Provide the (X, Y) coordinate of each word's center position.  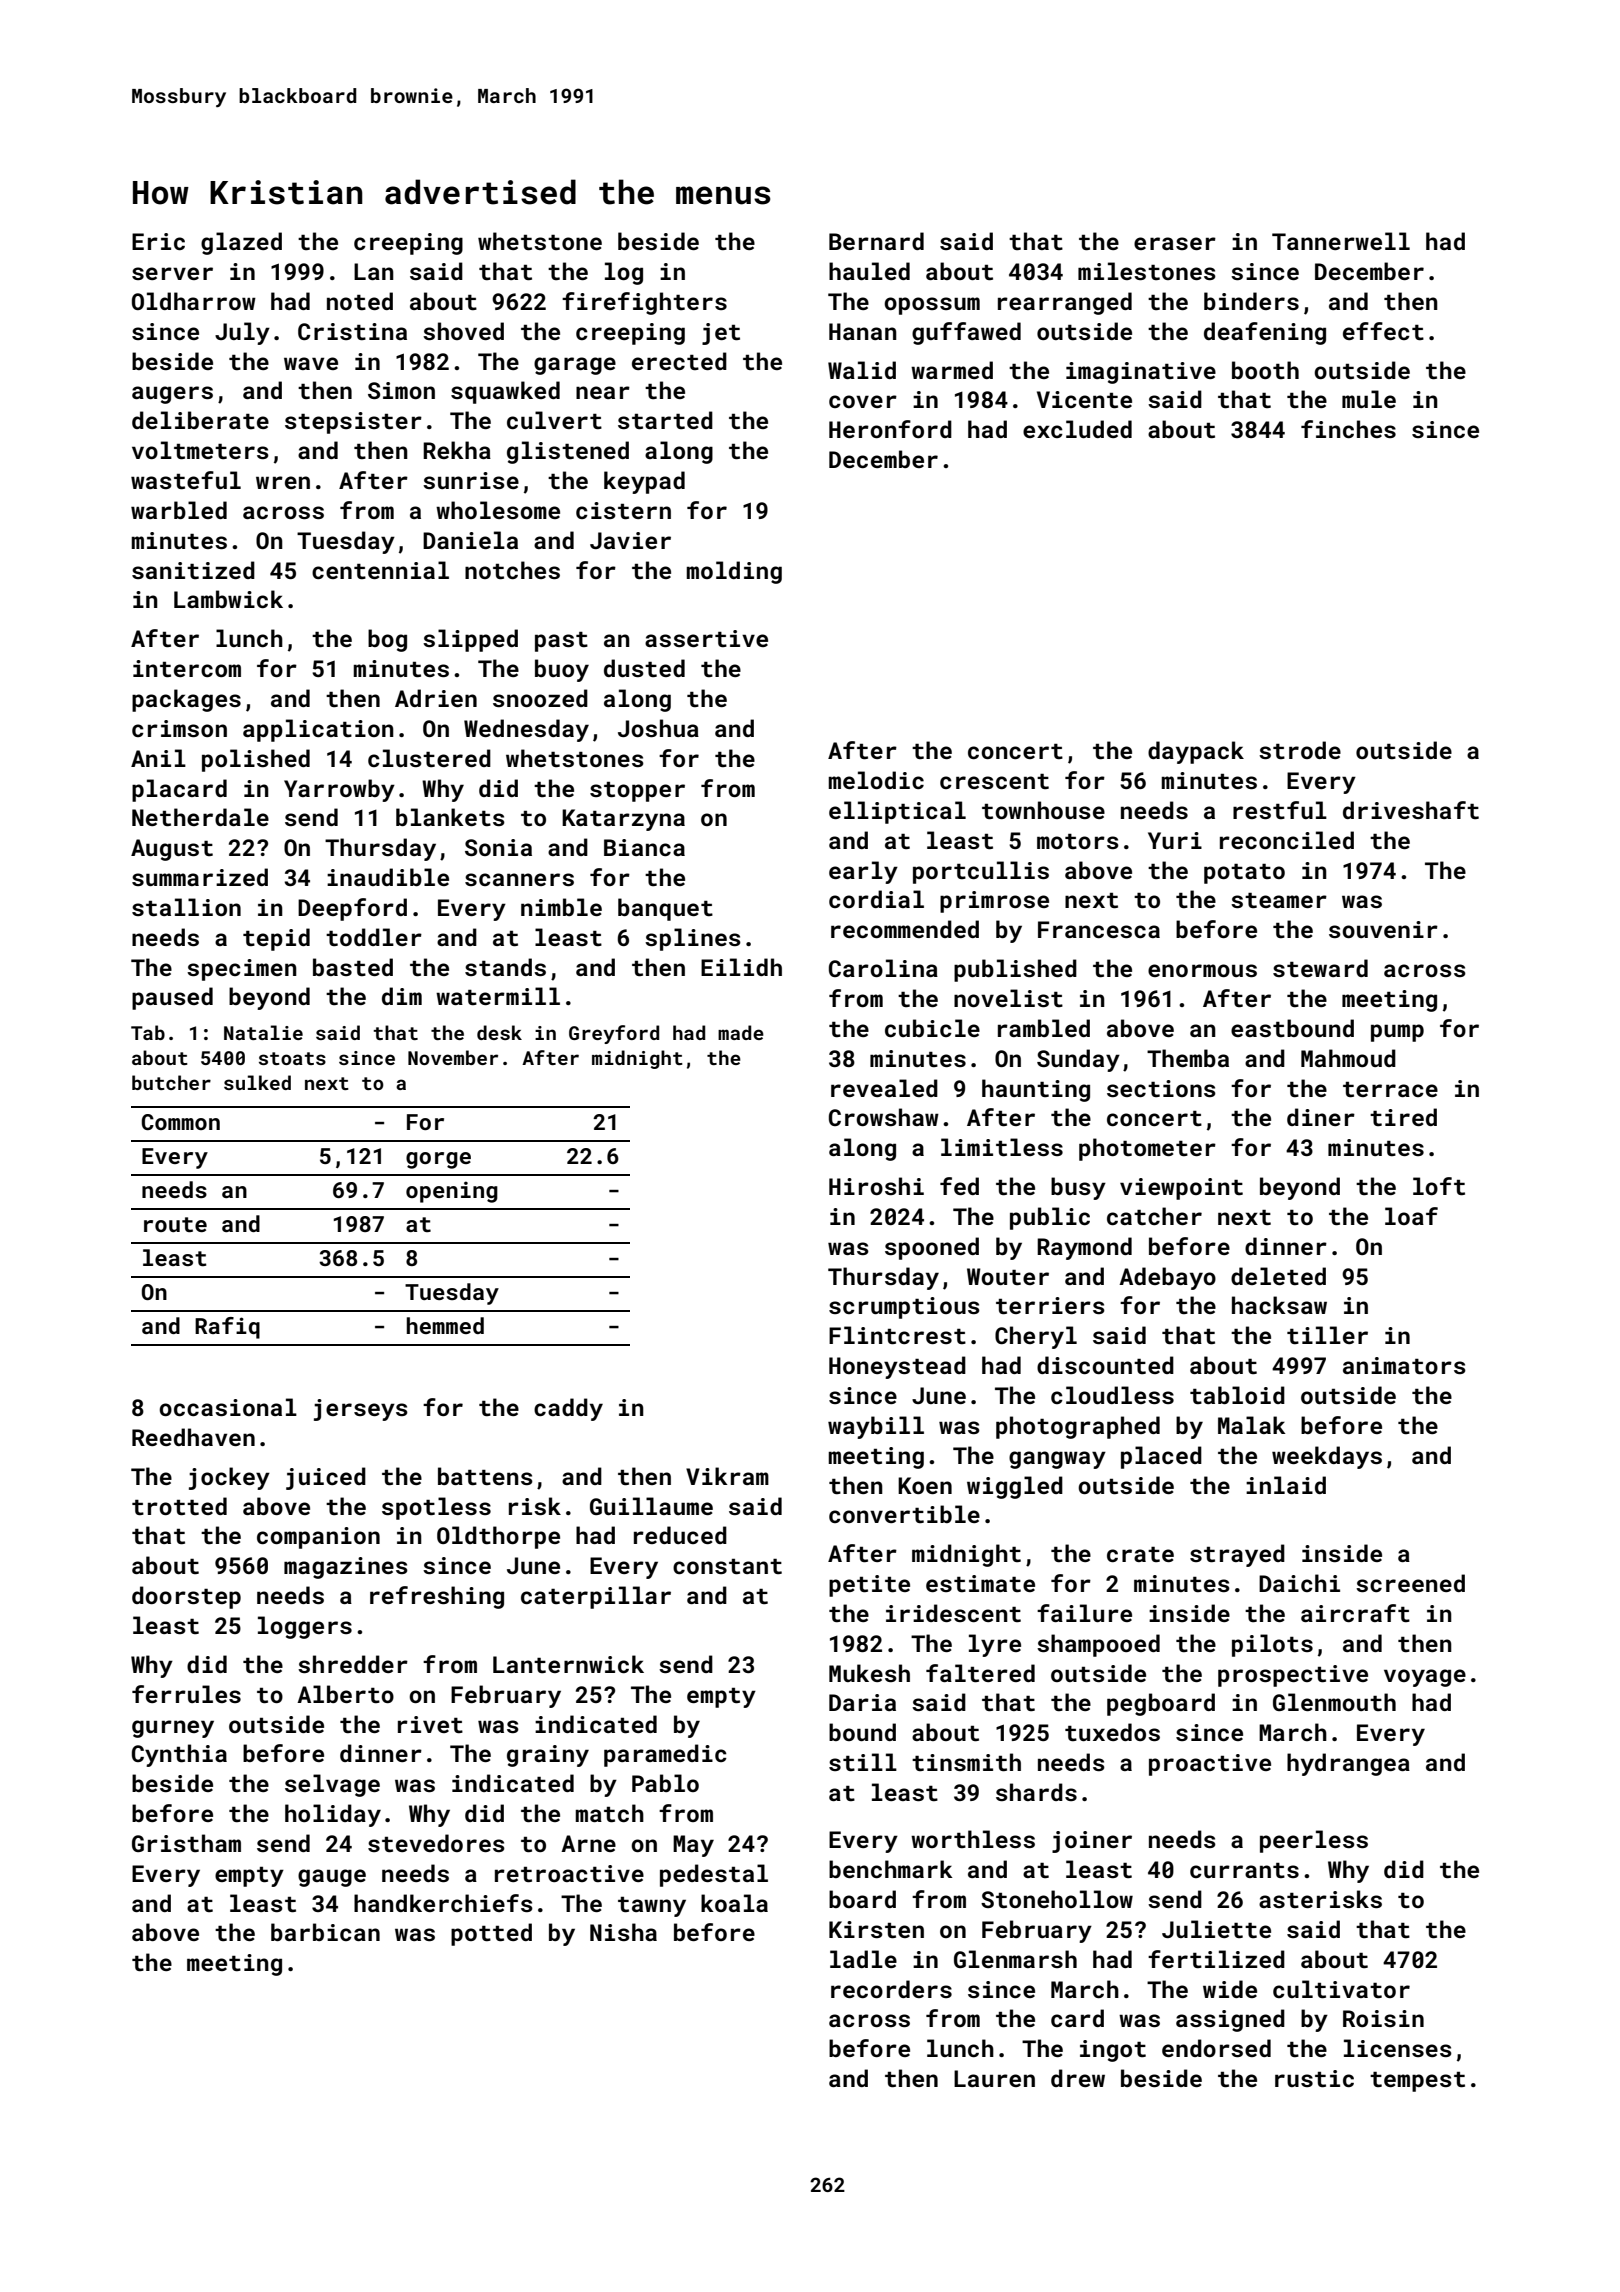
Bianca (644, 847)
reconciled (1287, 840)
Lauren (994, 2078)
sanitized (193, 570)
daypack (1196, 752)
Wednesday (526, 730)
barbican (325, 1932)
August (172, 850)
